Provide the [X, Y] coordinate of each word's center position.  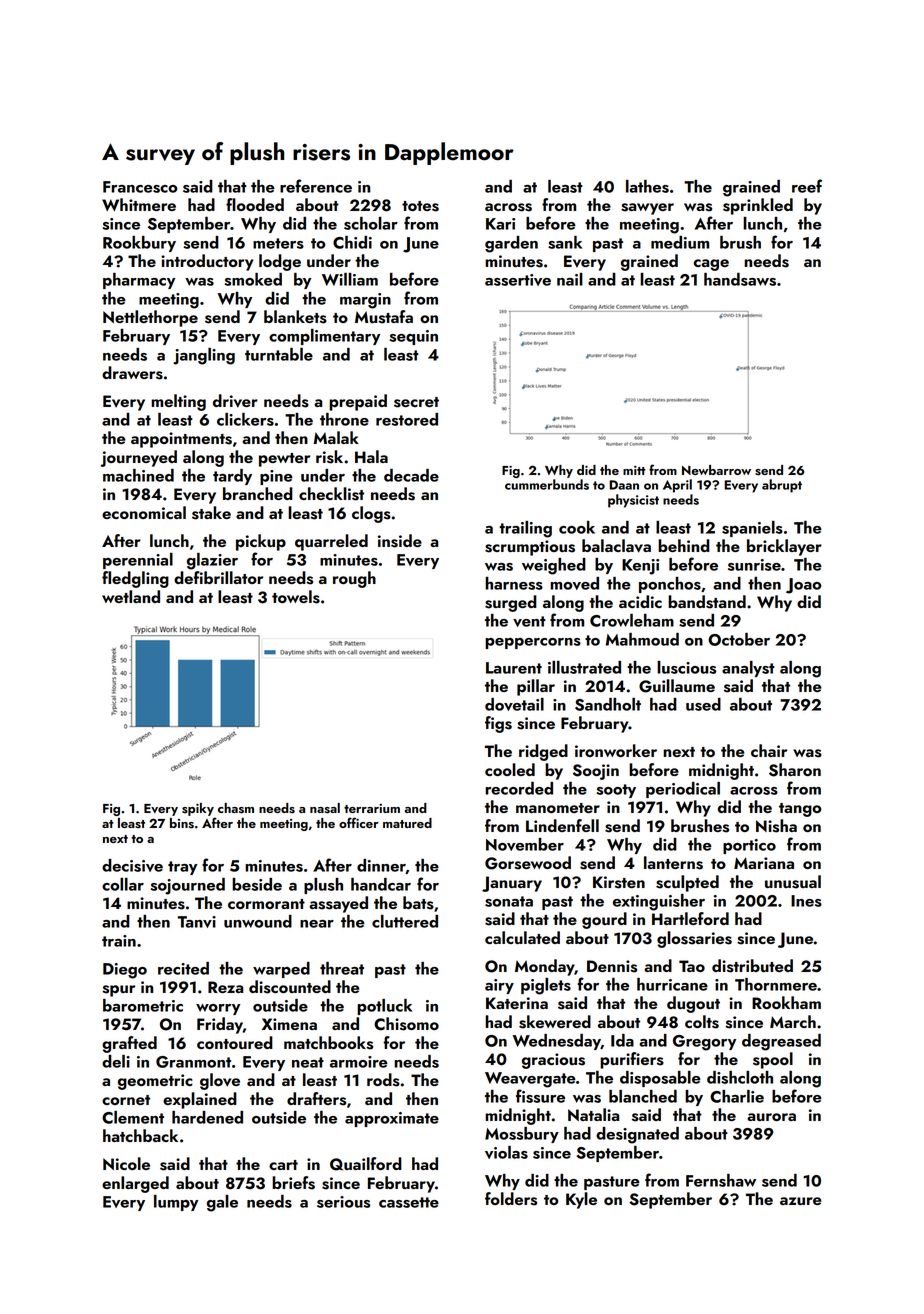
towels [296, 597]
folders [511, 1199]
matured [407, 823]
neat [308, 1062]
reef [807, 186]
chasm [236, 808]
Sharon [795, 770]
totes [420, 206]
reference [316, 186]
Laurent [514, 668]
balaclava [616, 546]
